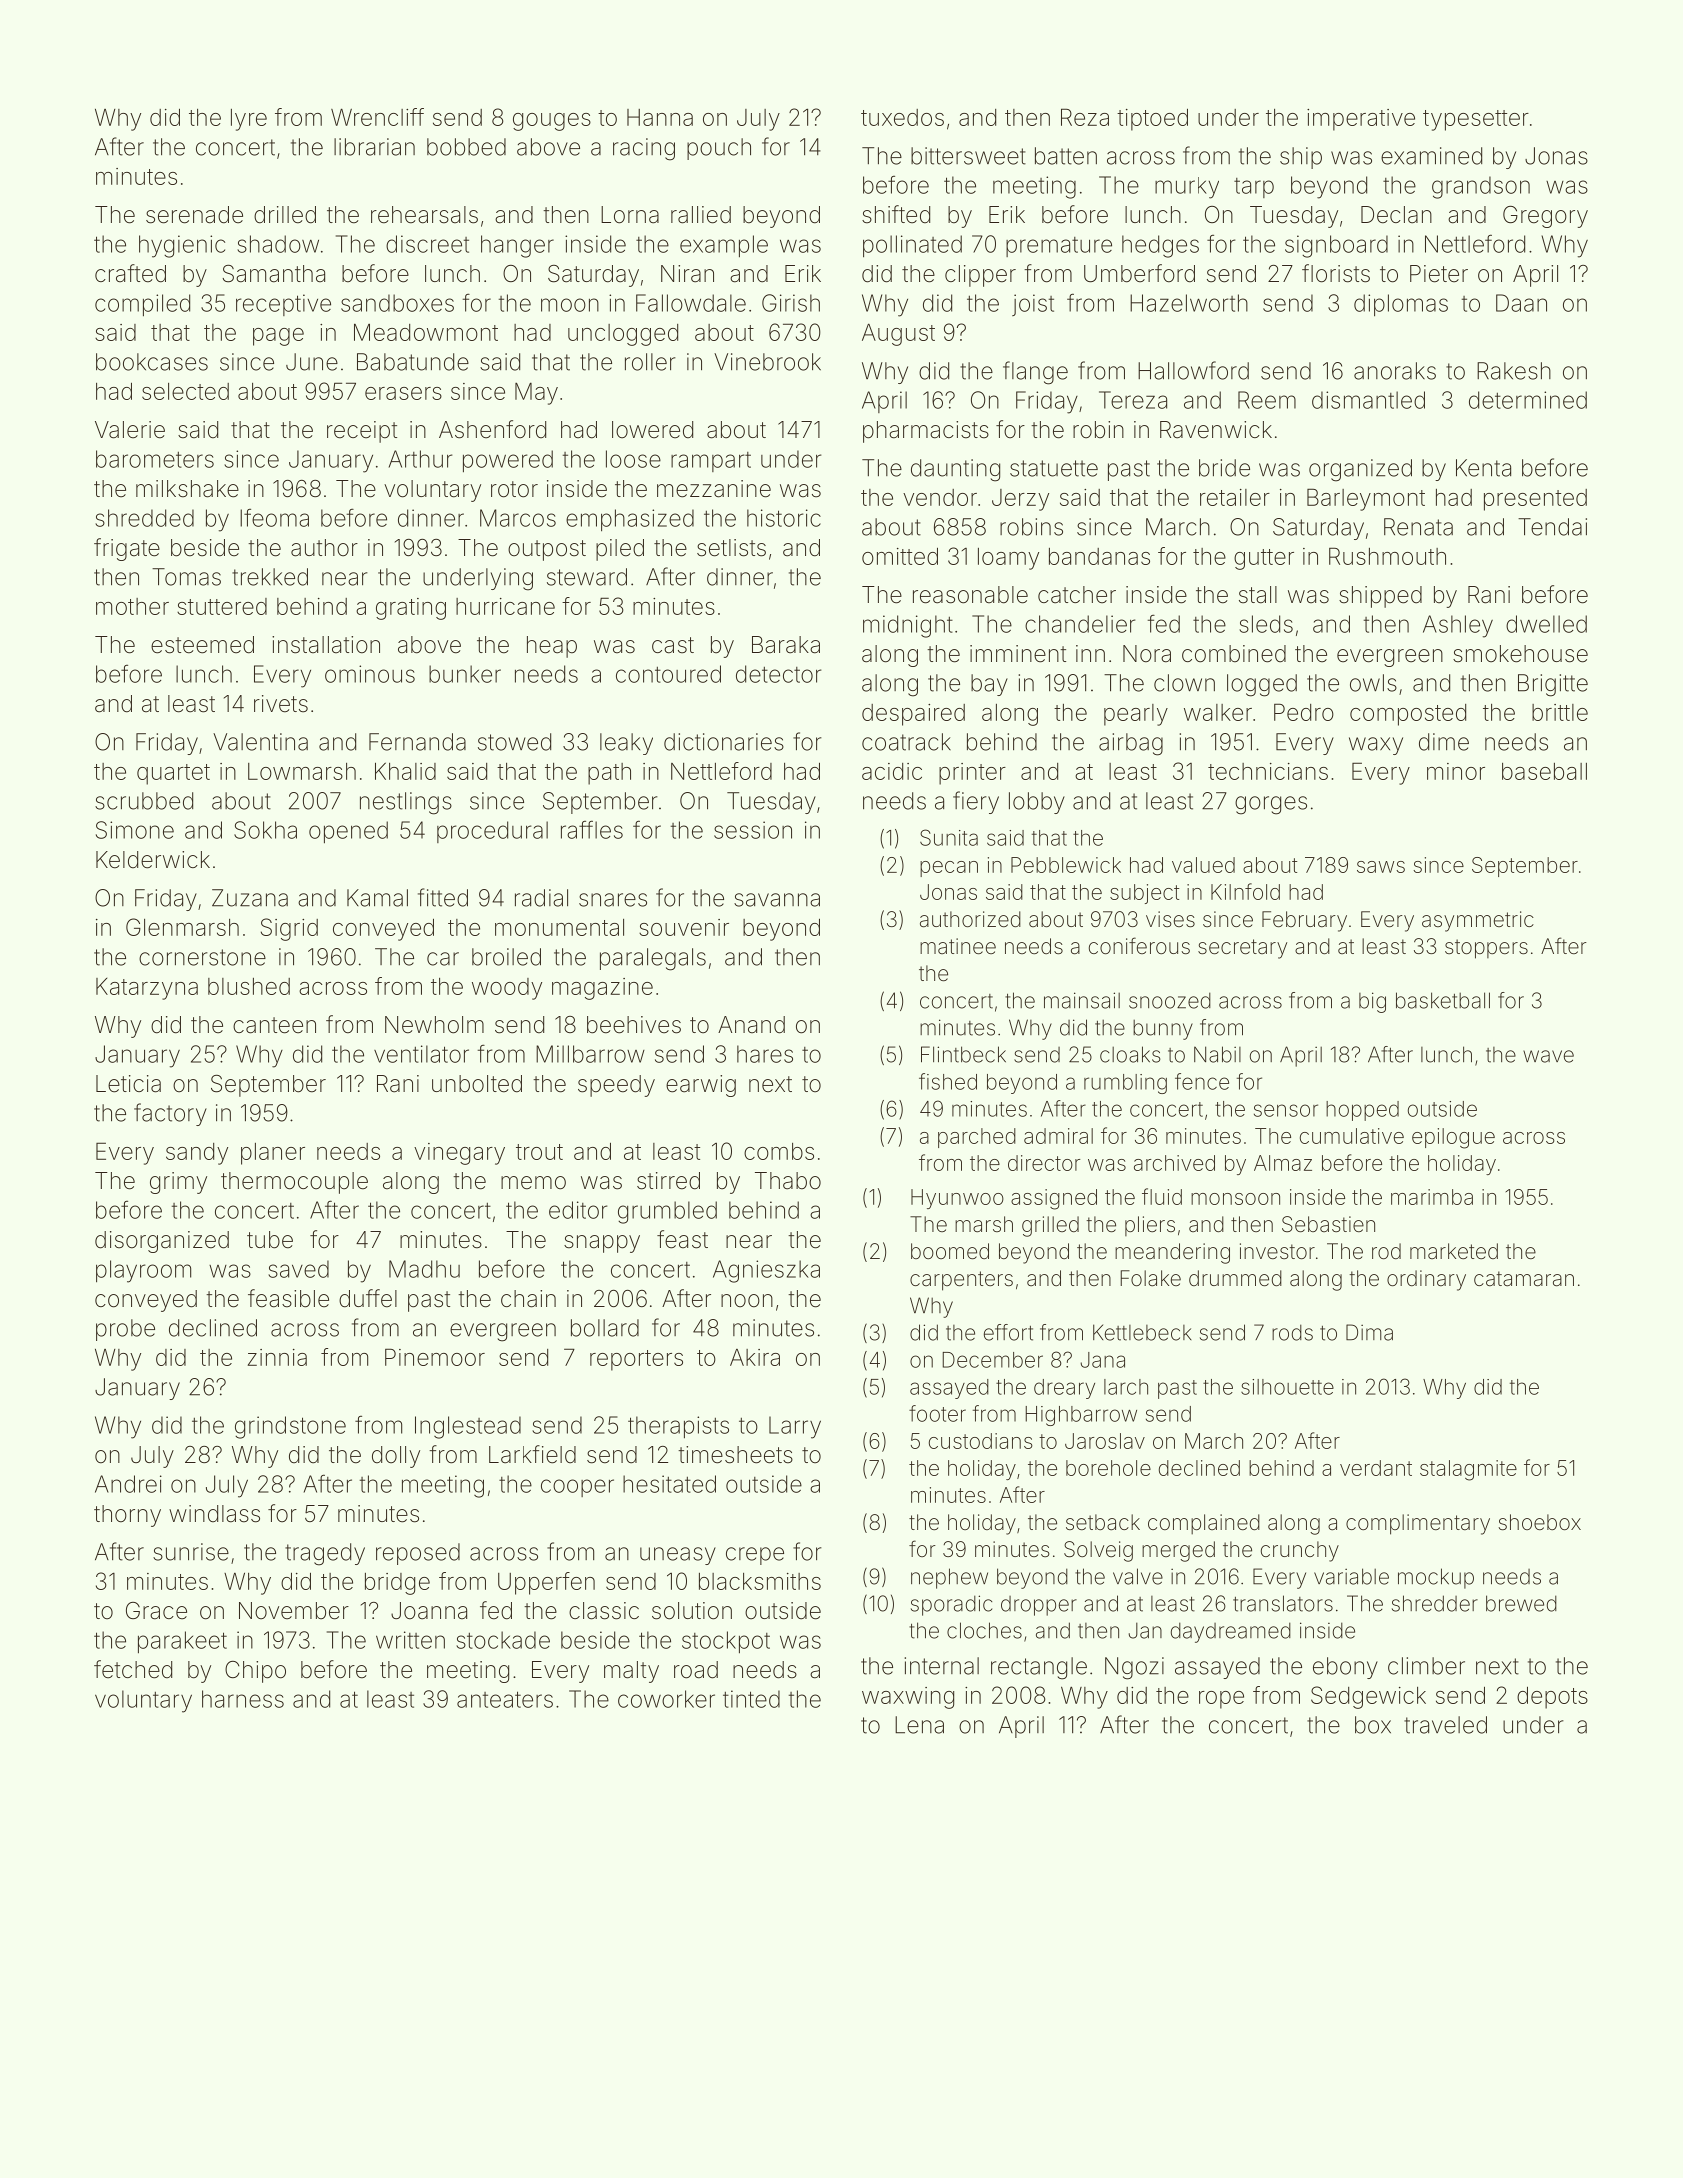  I want to click on bobbed, so click(466, 147).
